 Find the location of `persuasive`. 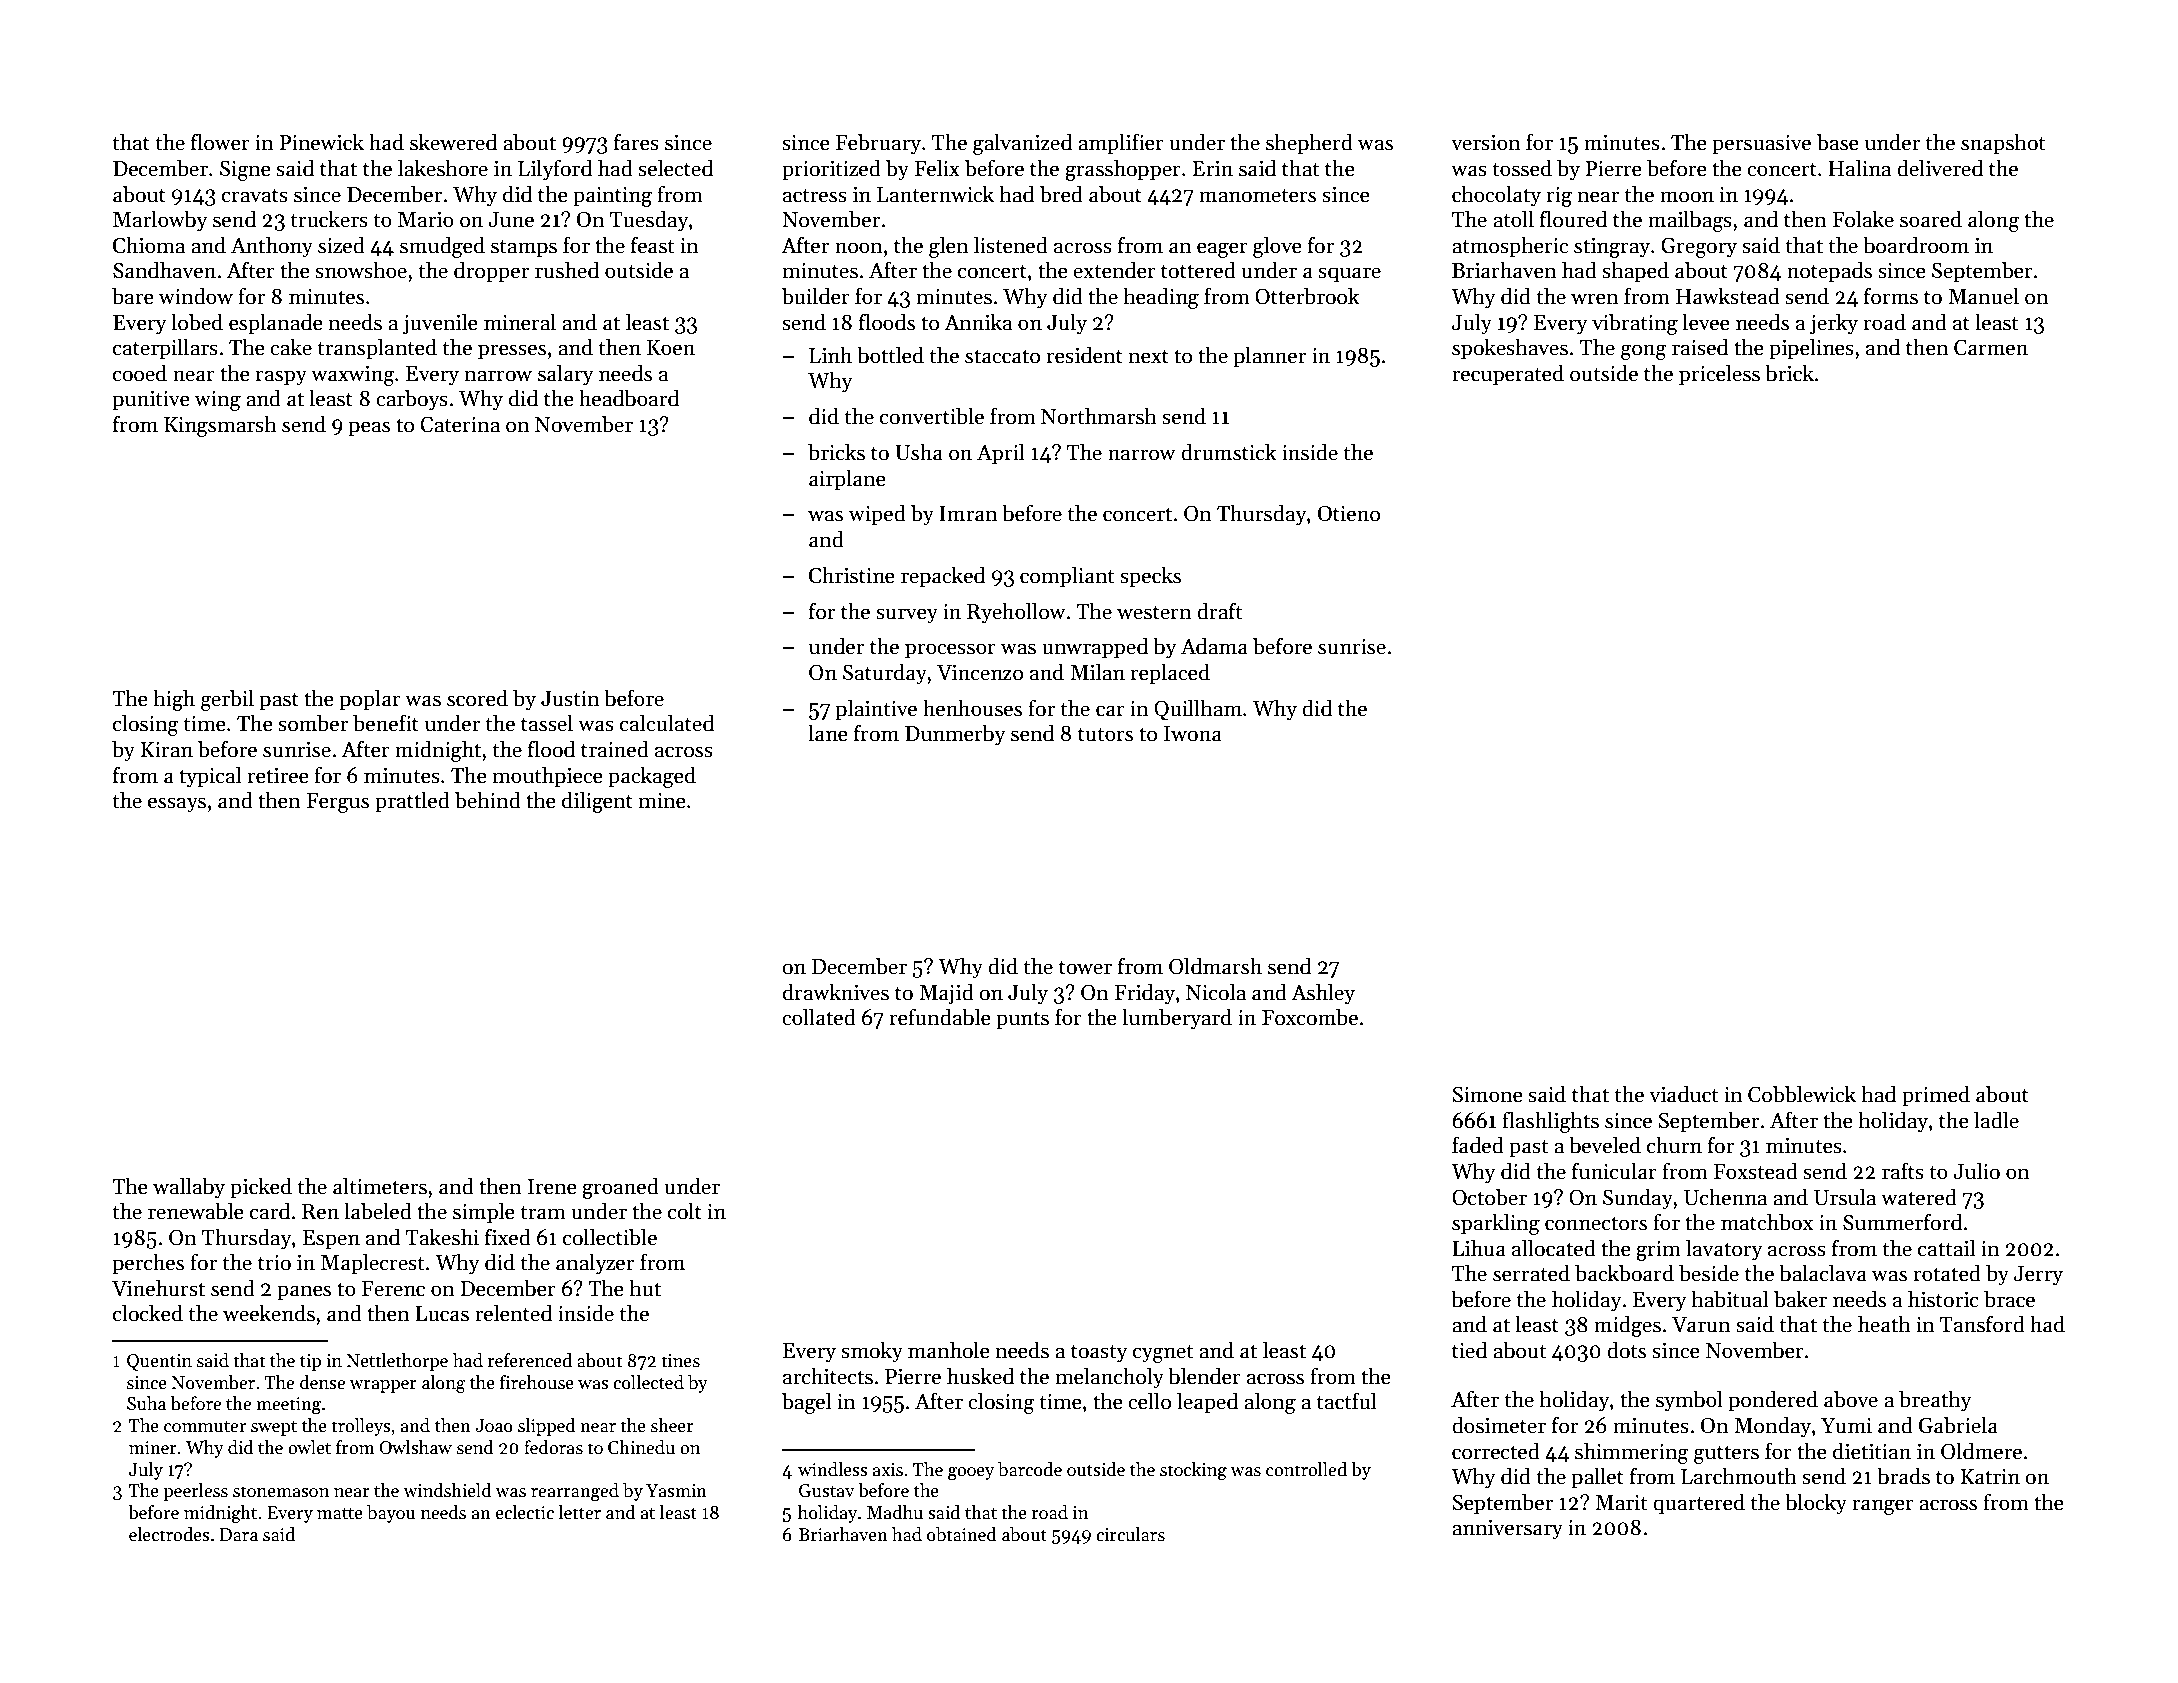

persuasive is located at coordinates (1761, 145).
